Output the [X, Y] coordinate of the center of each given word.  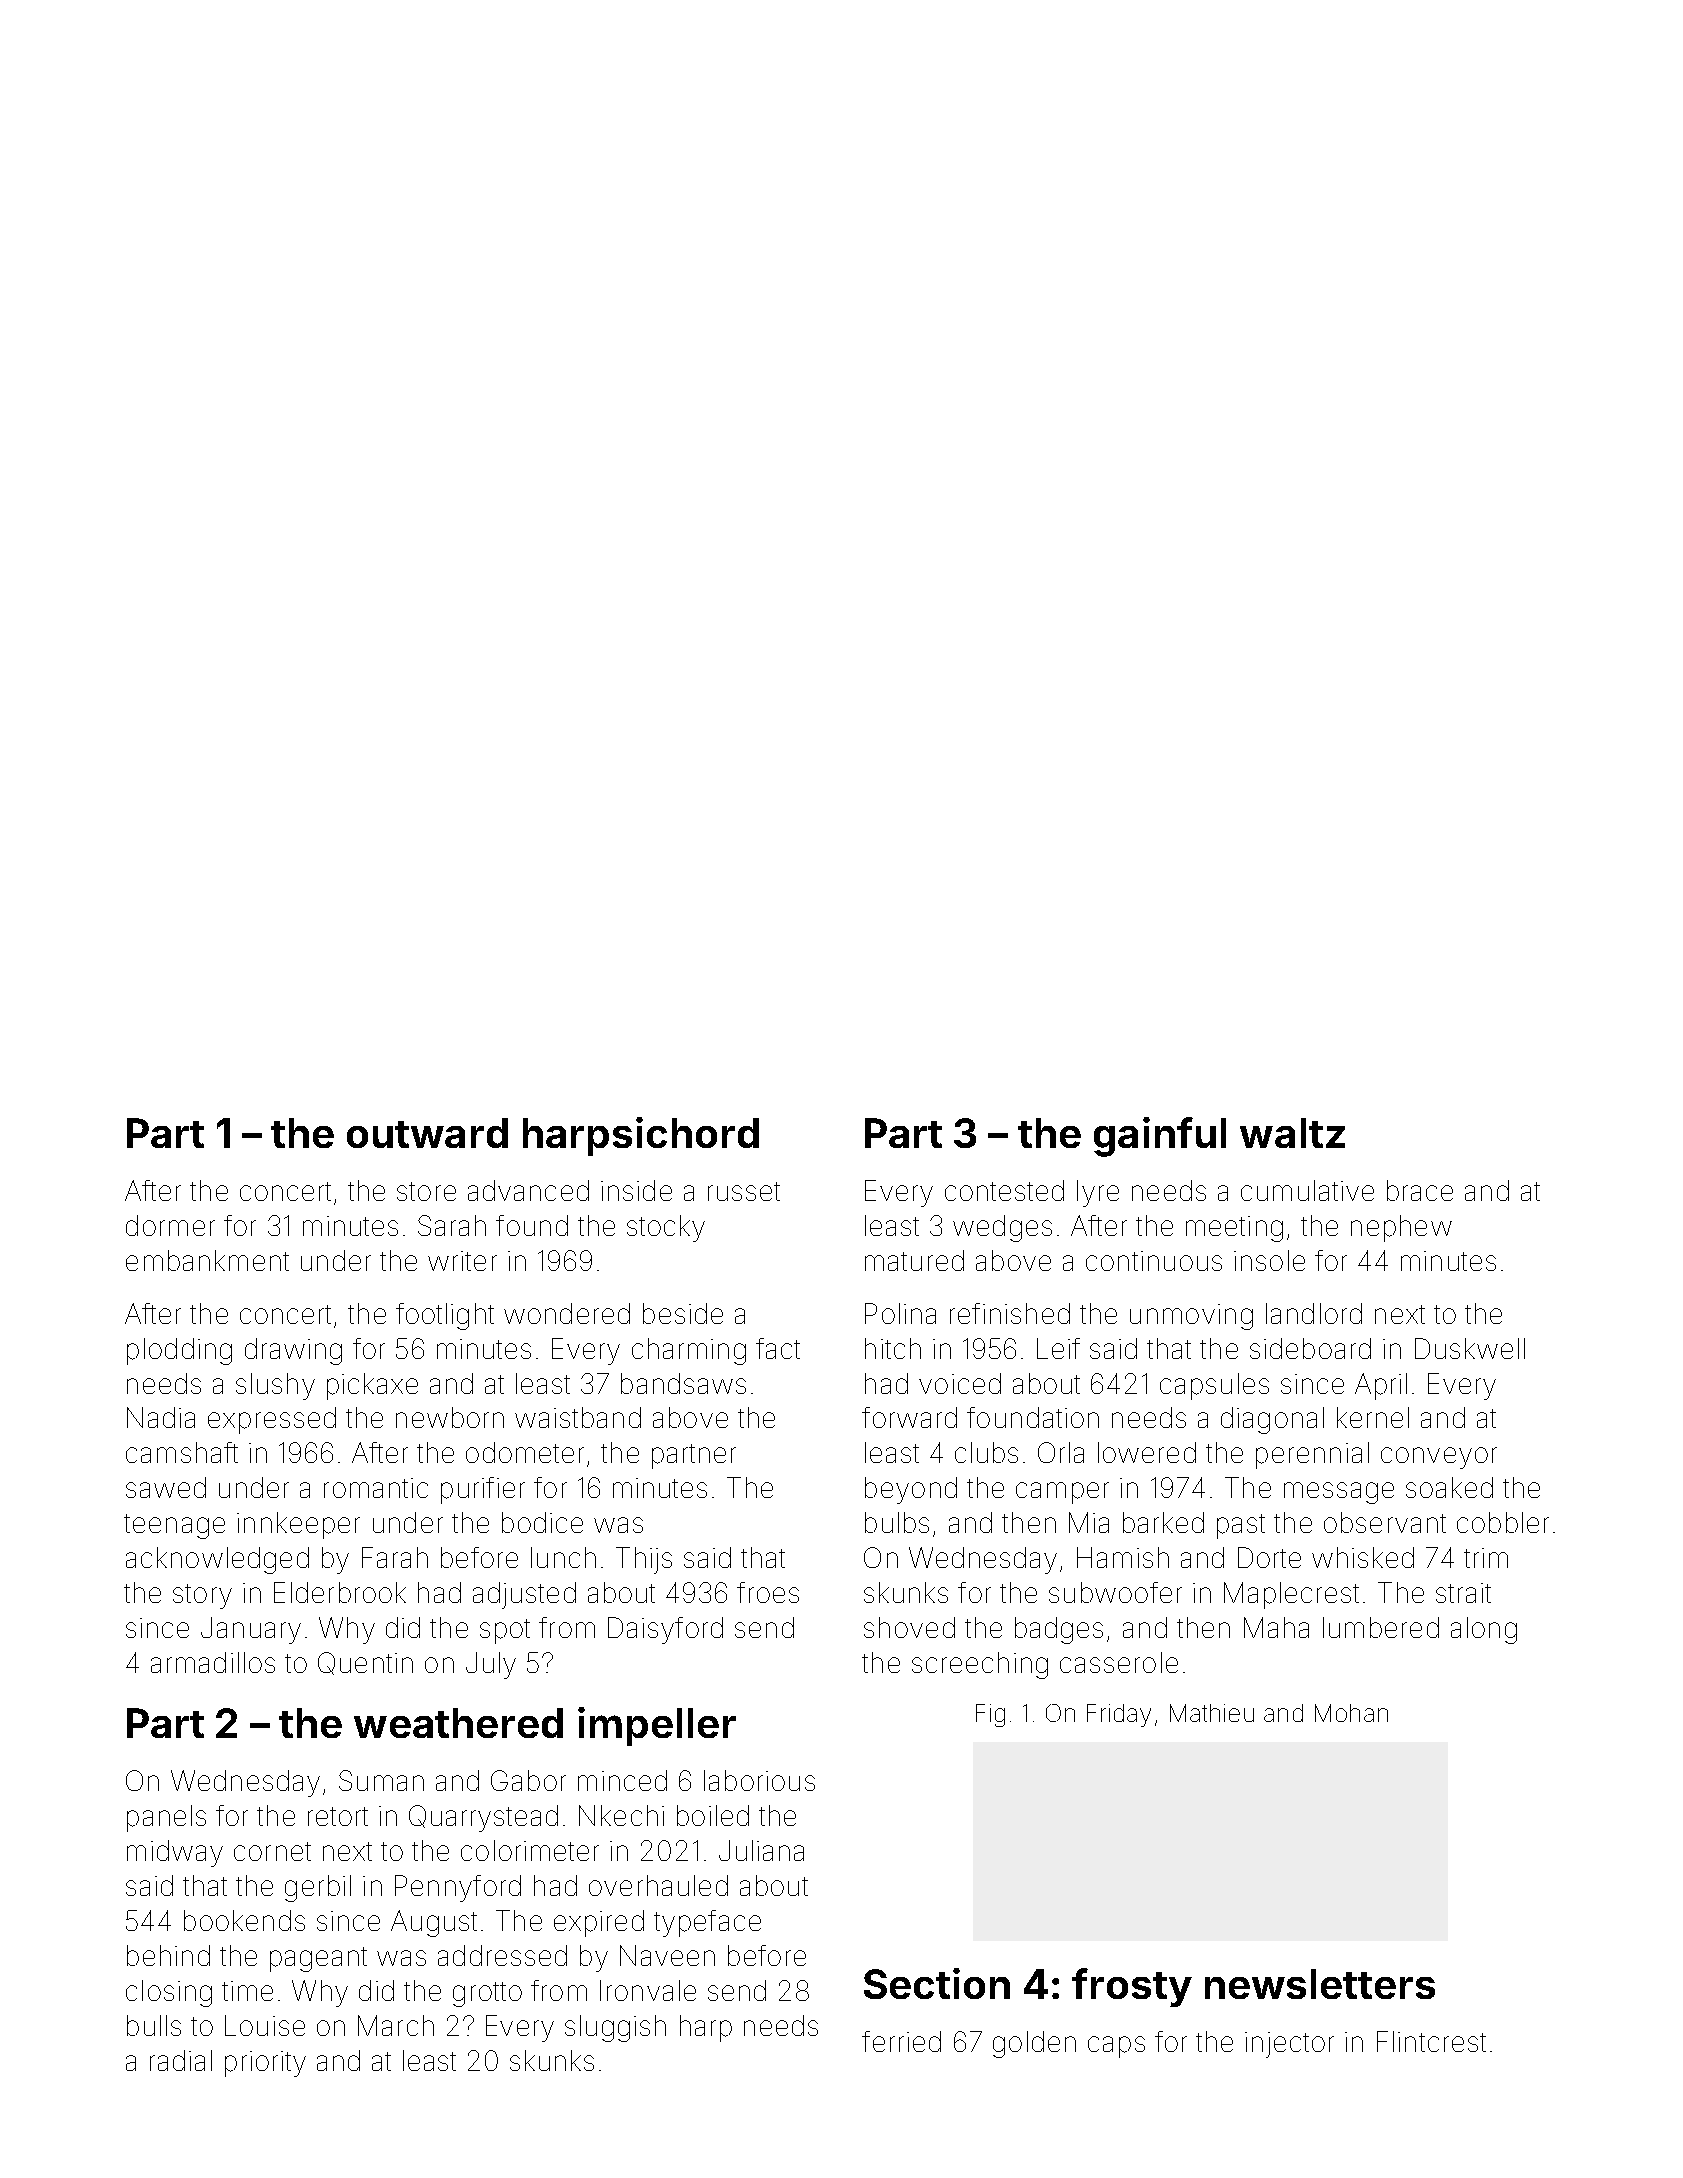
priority [265, 2064]
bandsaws [683, 1383]
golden [1034, 2044]
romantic [376, 1488]
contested [1004, 1190]
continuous [1154, 1261]
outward [427, 1133]
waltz [1292, 1133]
